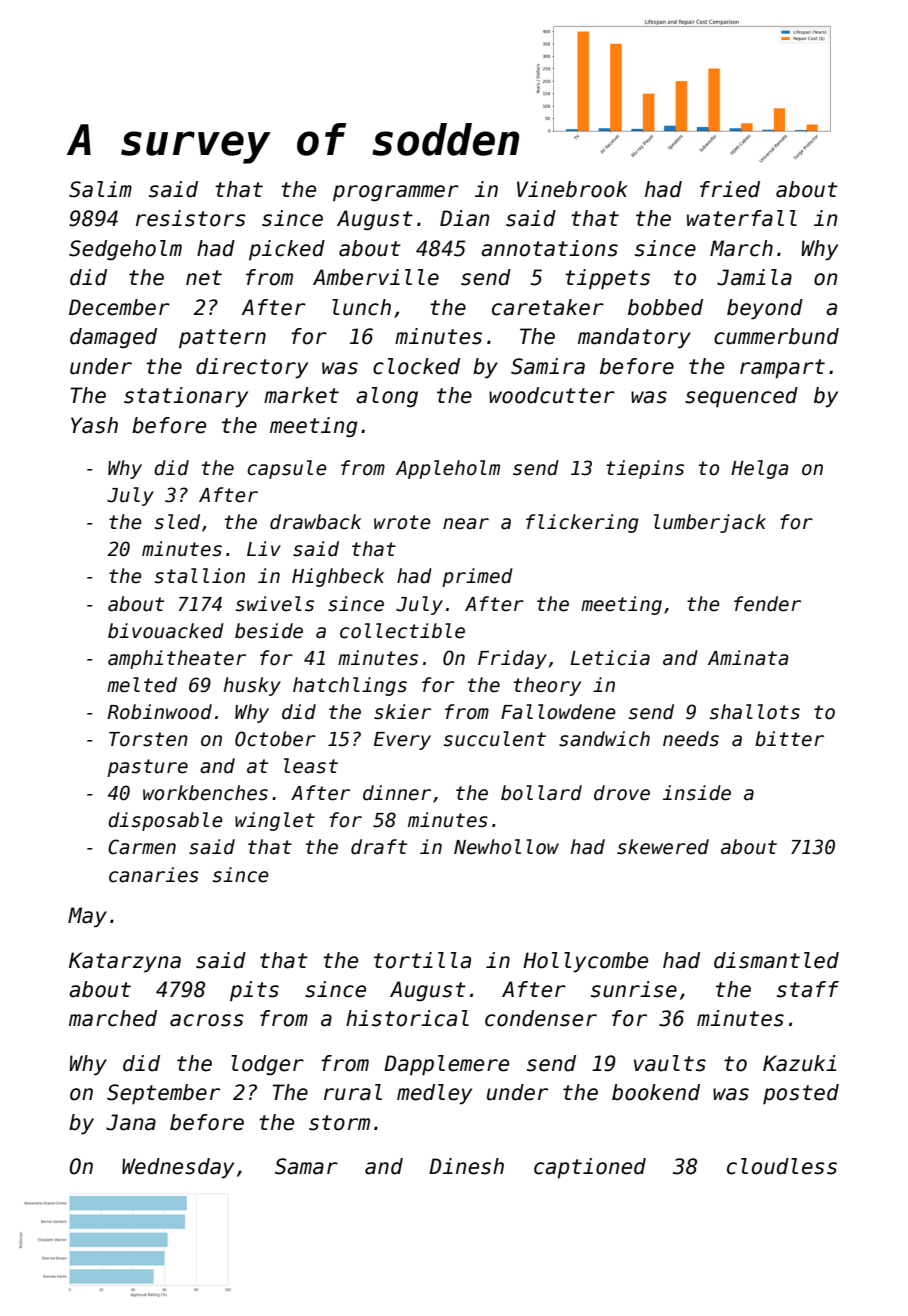  Describe the element at coordinates (697, 793) in the page. I see `inside` at that location.
